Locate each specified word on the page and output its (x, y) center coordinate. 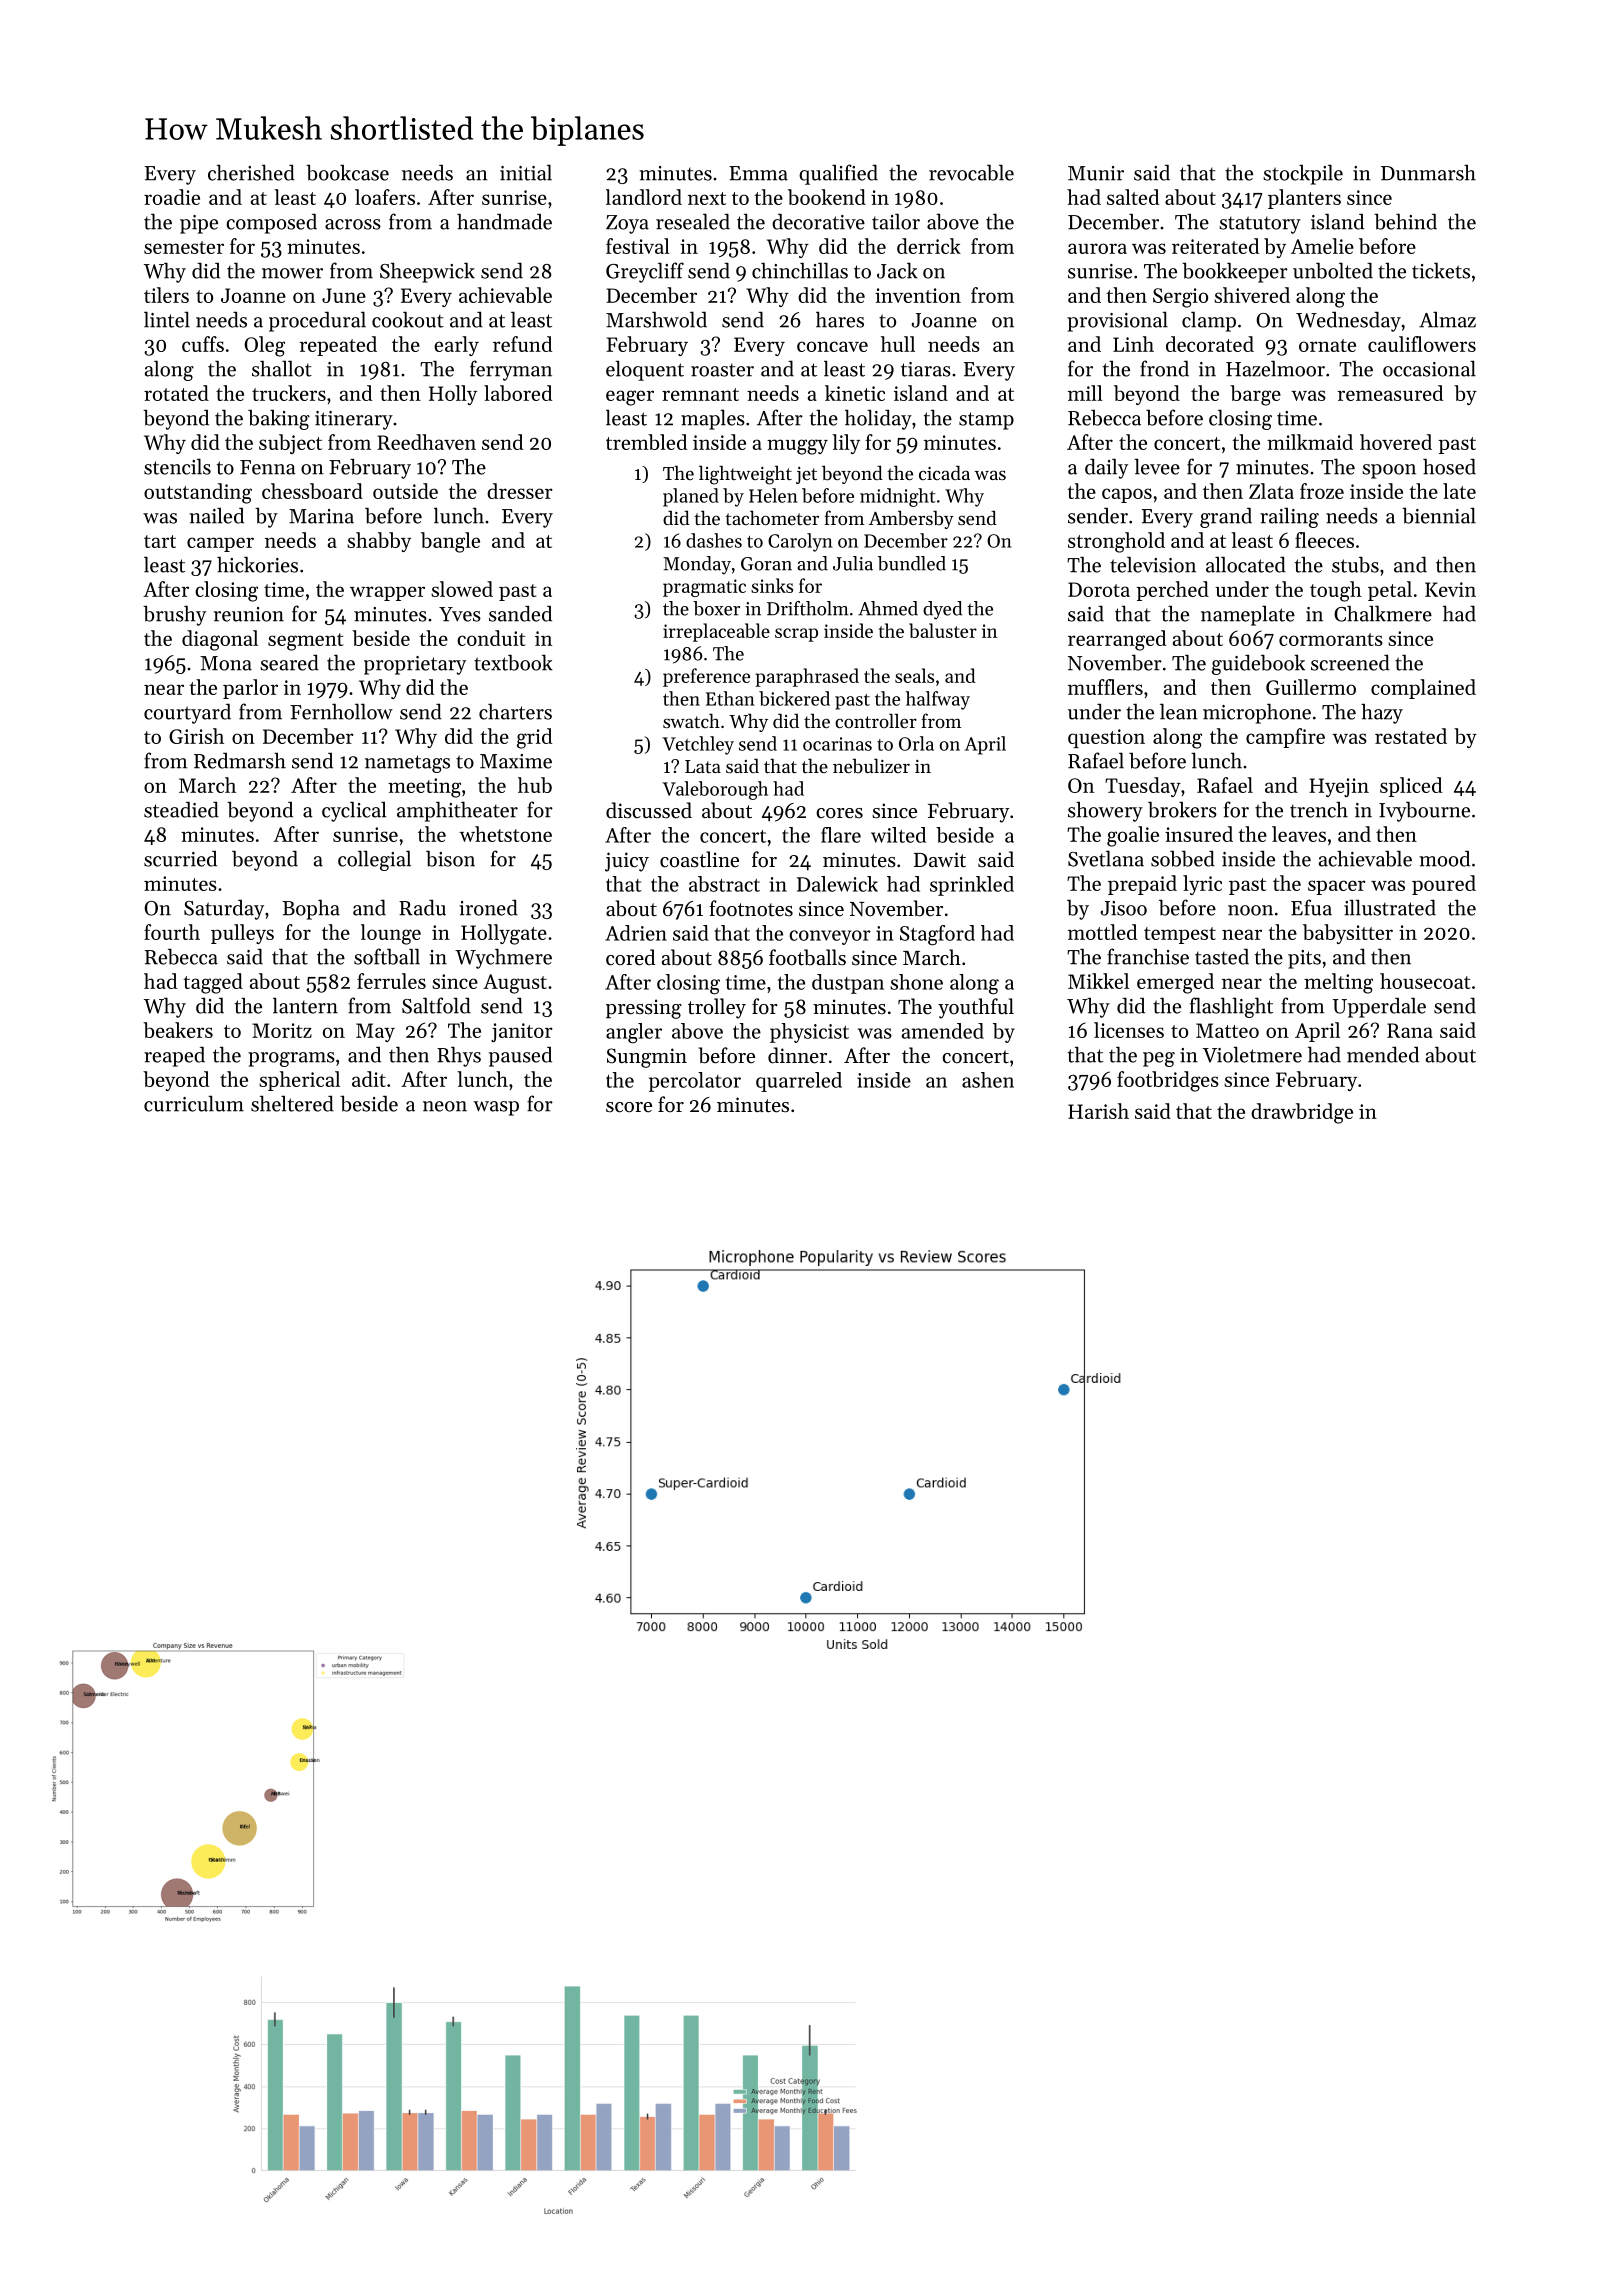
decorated (1210, 344)
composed (271, 223)
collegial (374, 860)
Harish (1098, 1111)
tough (1336, 591)
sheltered (292, 1103)
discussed (649, 810)
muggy (797, 447)
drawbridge (1302, 1113)
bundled (912, 563)
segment (306, 642)
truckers (289, 393)
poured (1444, 885)
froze (1322, 491)
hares (840, 319)
